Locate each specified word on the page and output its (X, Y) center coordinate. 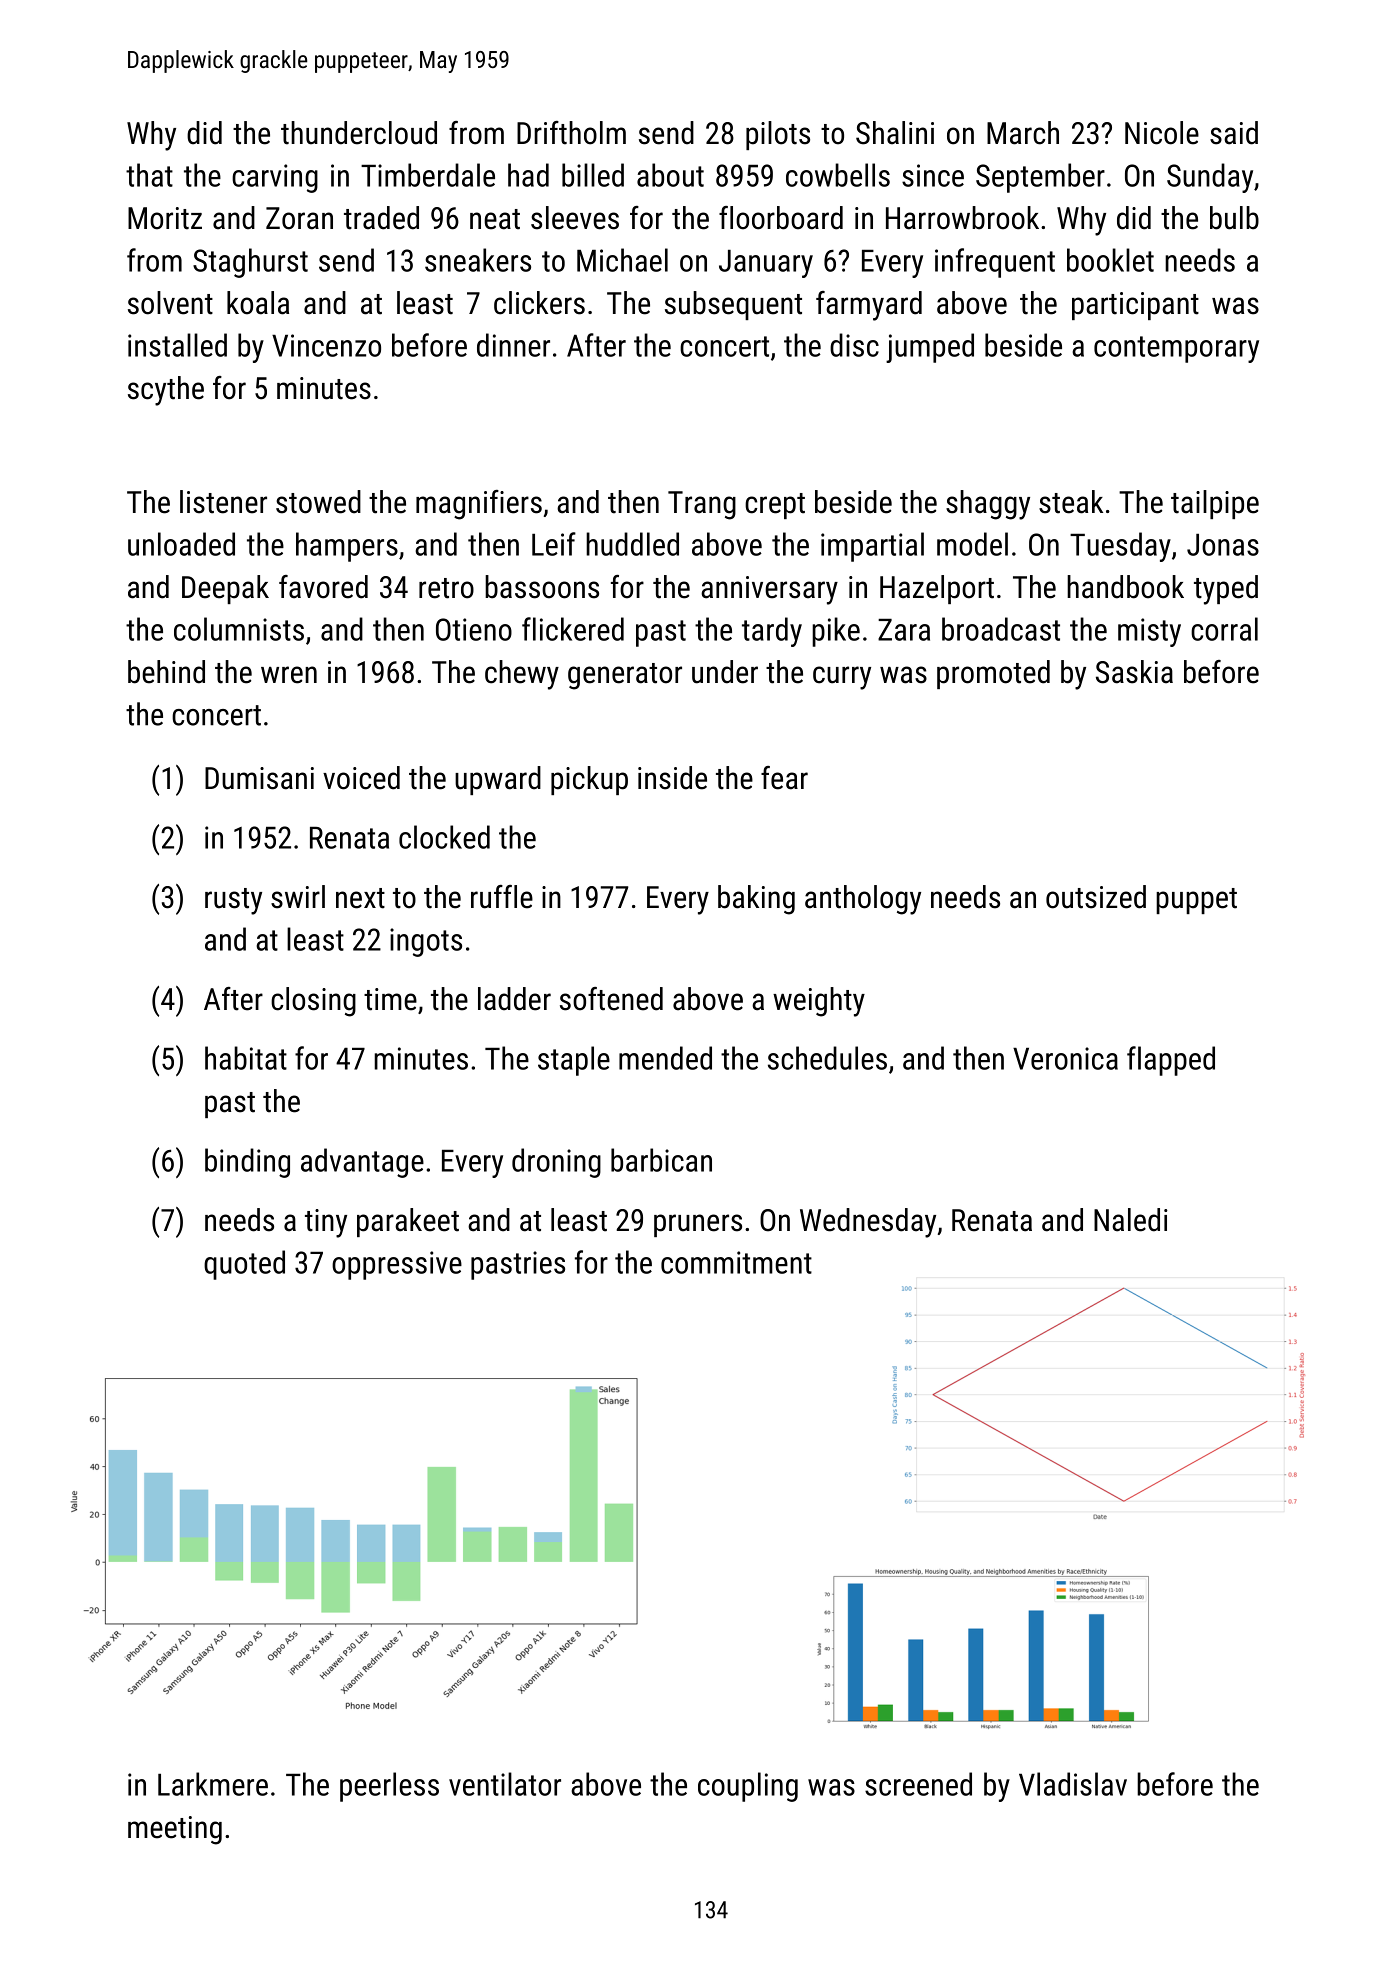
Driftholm (571, 133)
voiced (361, 778)
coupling (748, 1787)
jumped (930, 348)
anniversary (769, 590)
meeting (175, 1830)
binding (247, 1163)
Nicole (1162, 133)
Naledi (1131, 1220)
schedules (827, 1058)
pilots (778, 135)
